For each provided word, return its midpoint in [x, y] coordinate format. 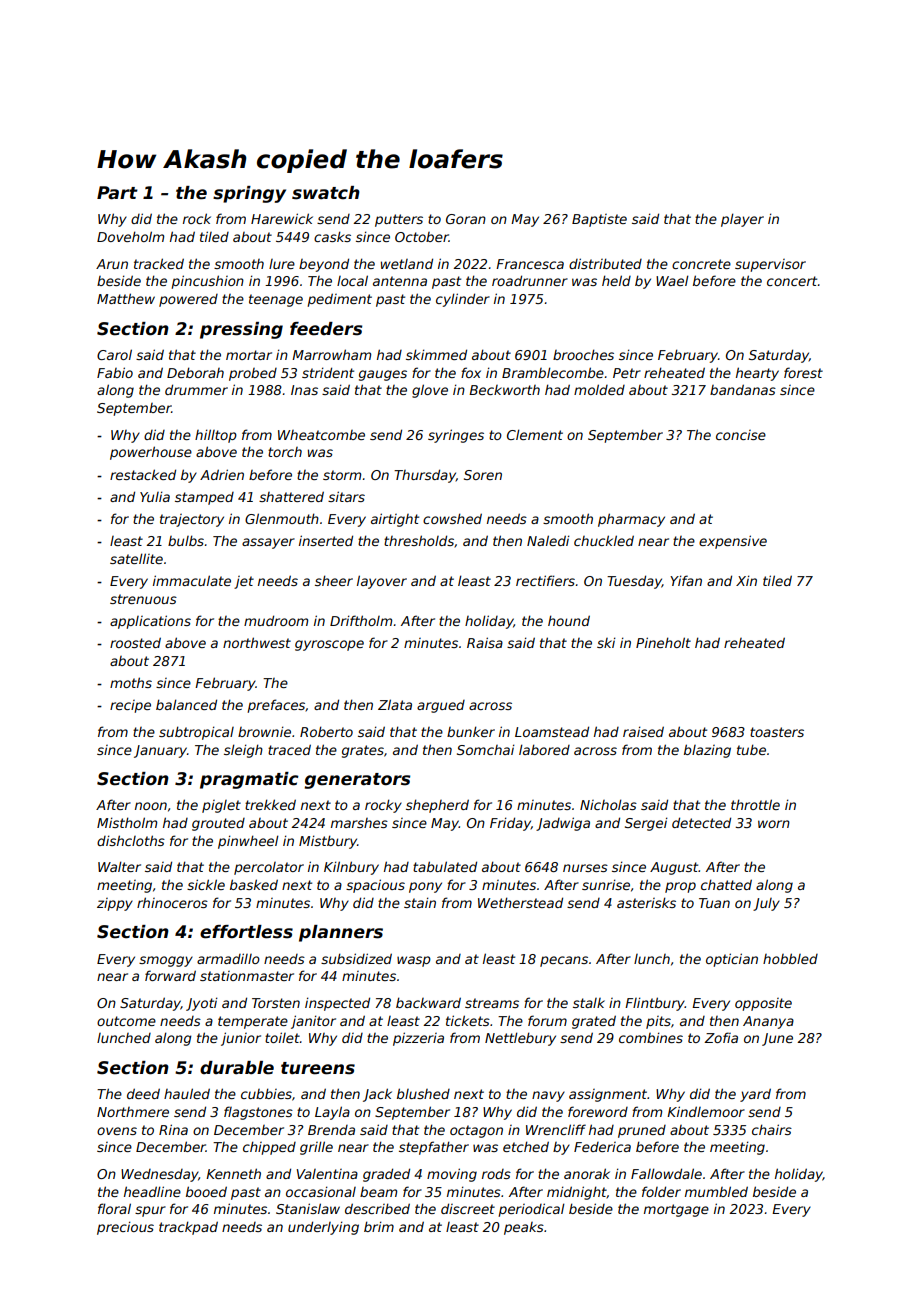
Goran [466, 219]
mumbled [716, 1191]
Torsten [276, 1003]
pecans [564, 961]
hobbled [790, 958]
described [377, 1208]
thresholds [419, 540]
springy [249, 194]
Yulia [155, 496]
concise [741, 435]
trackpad [188, 1228]
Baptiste [599, 220]
